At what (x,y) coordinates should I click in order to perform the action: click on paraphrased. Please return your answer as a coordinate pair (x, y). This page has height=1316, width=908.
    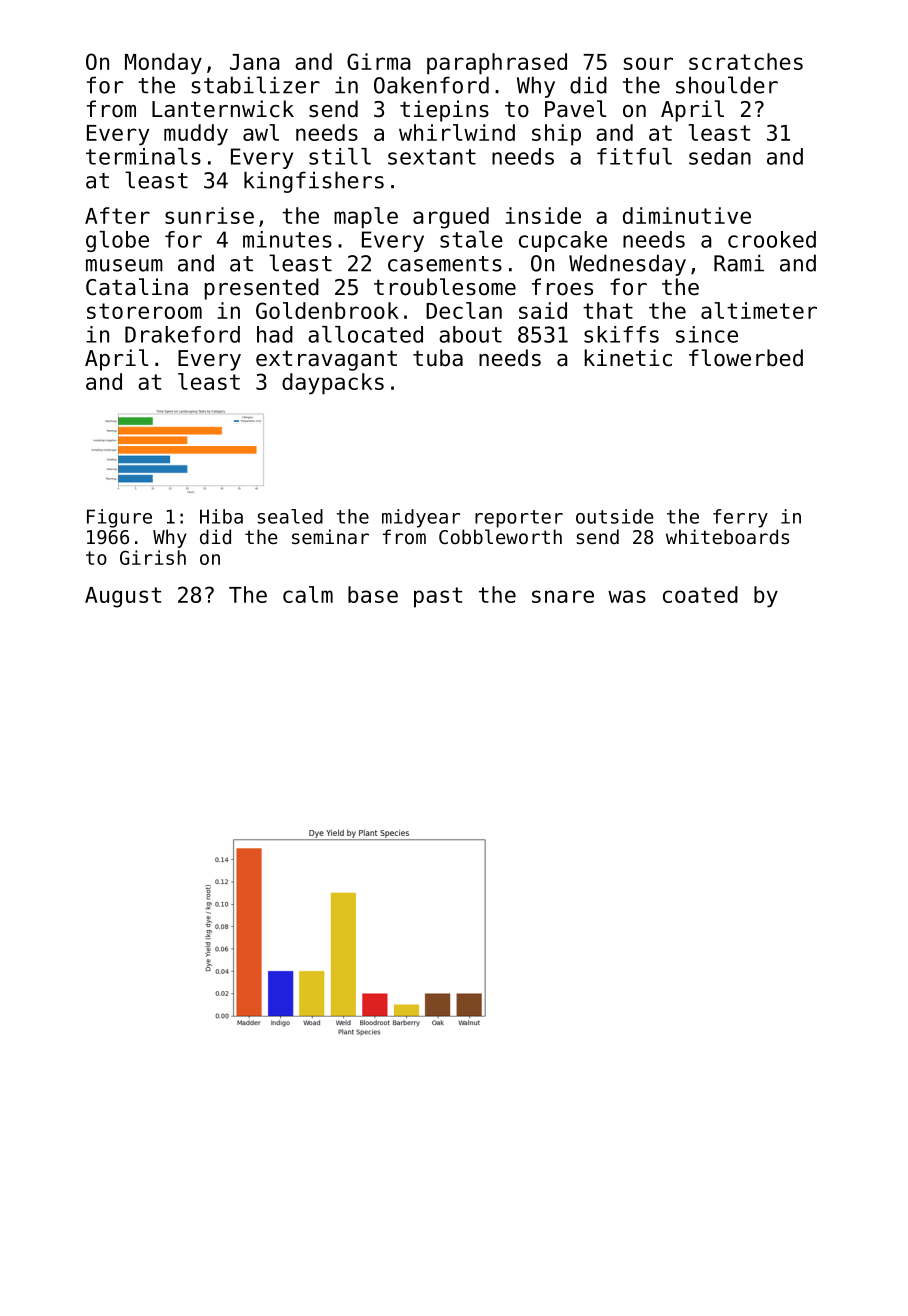
    Looking at the image, I should click on (497, 64).
